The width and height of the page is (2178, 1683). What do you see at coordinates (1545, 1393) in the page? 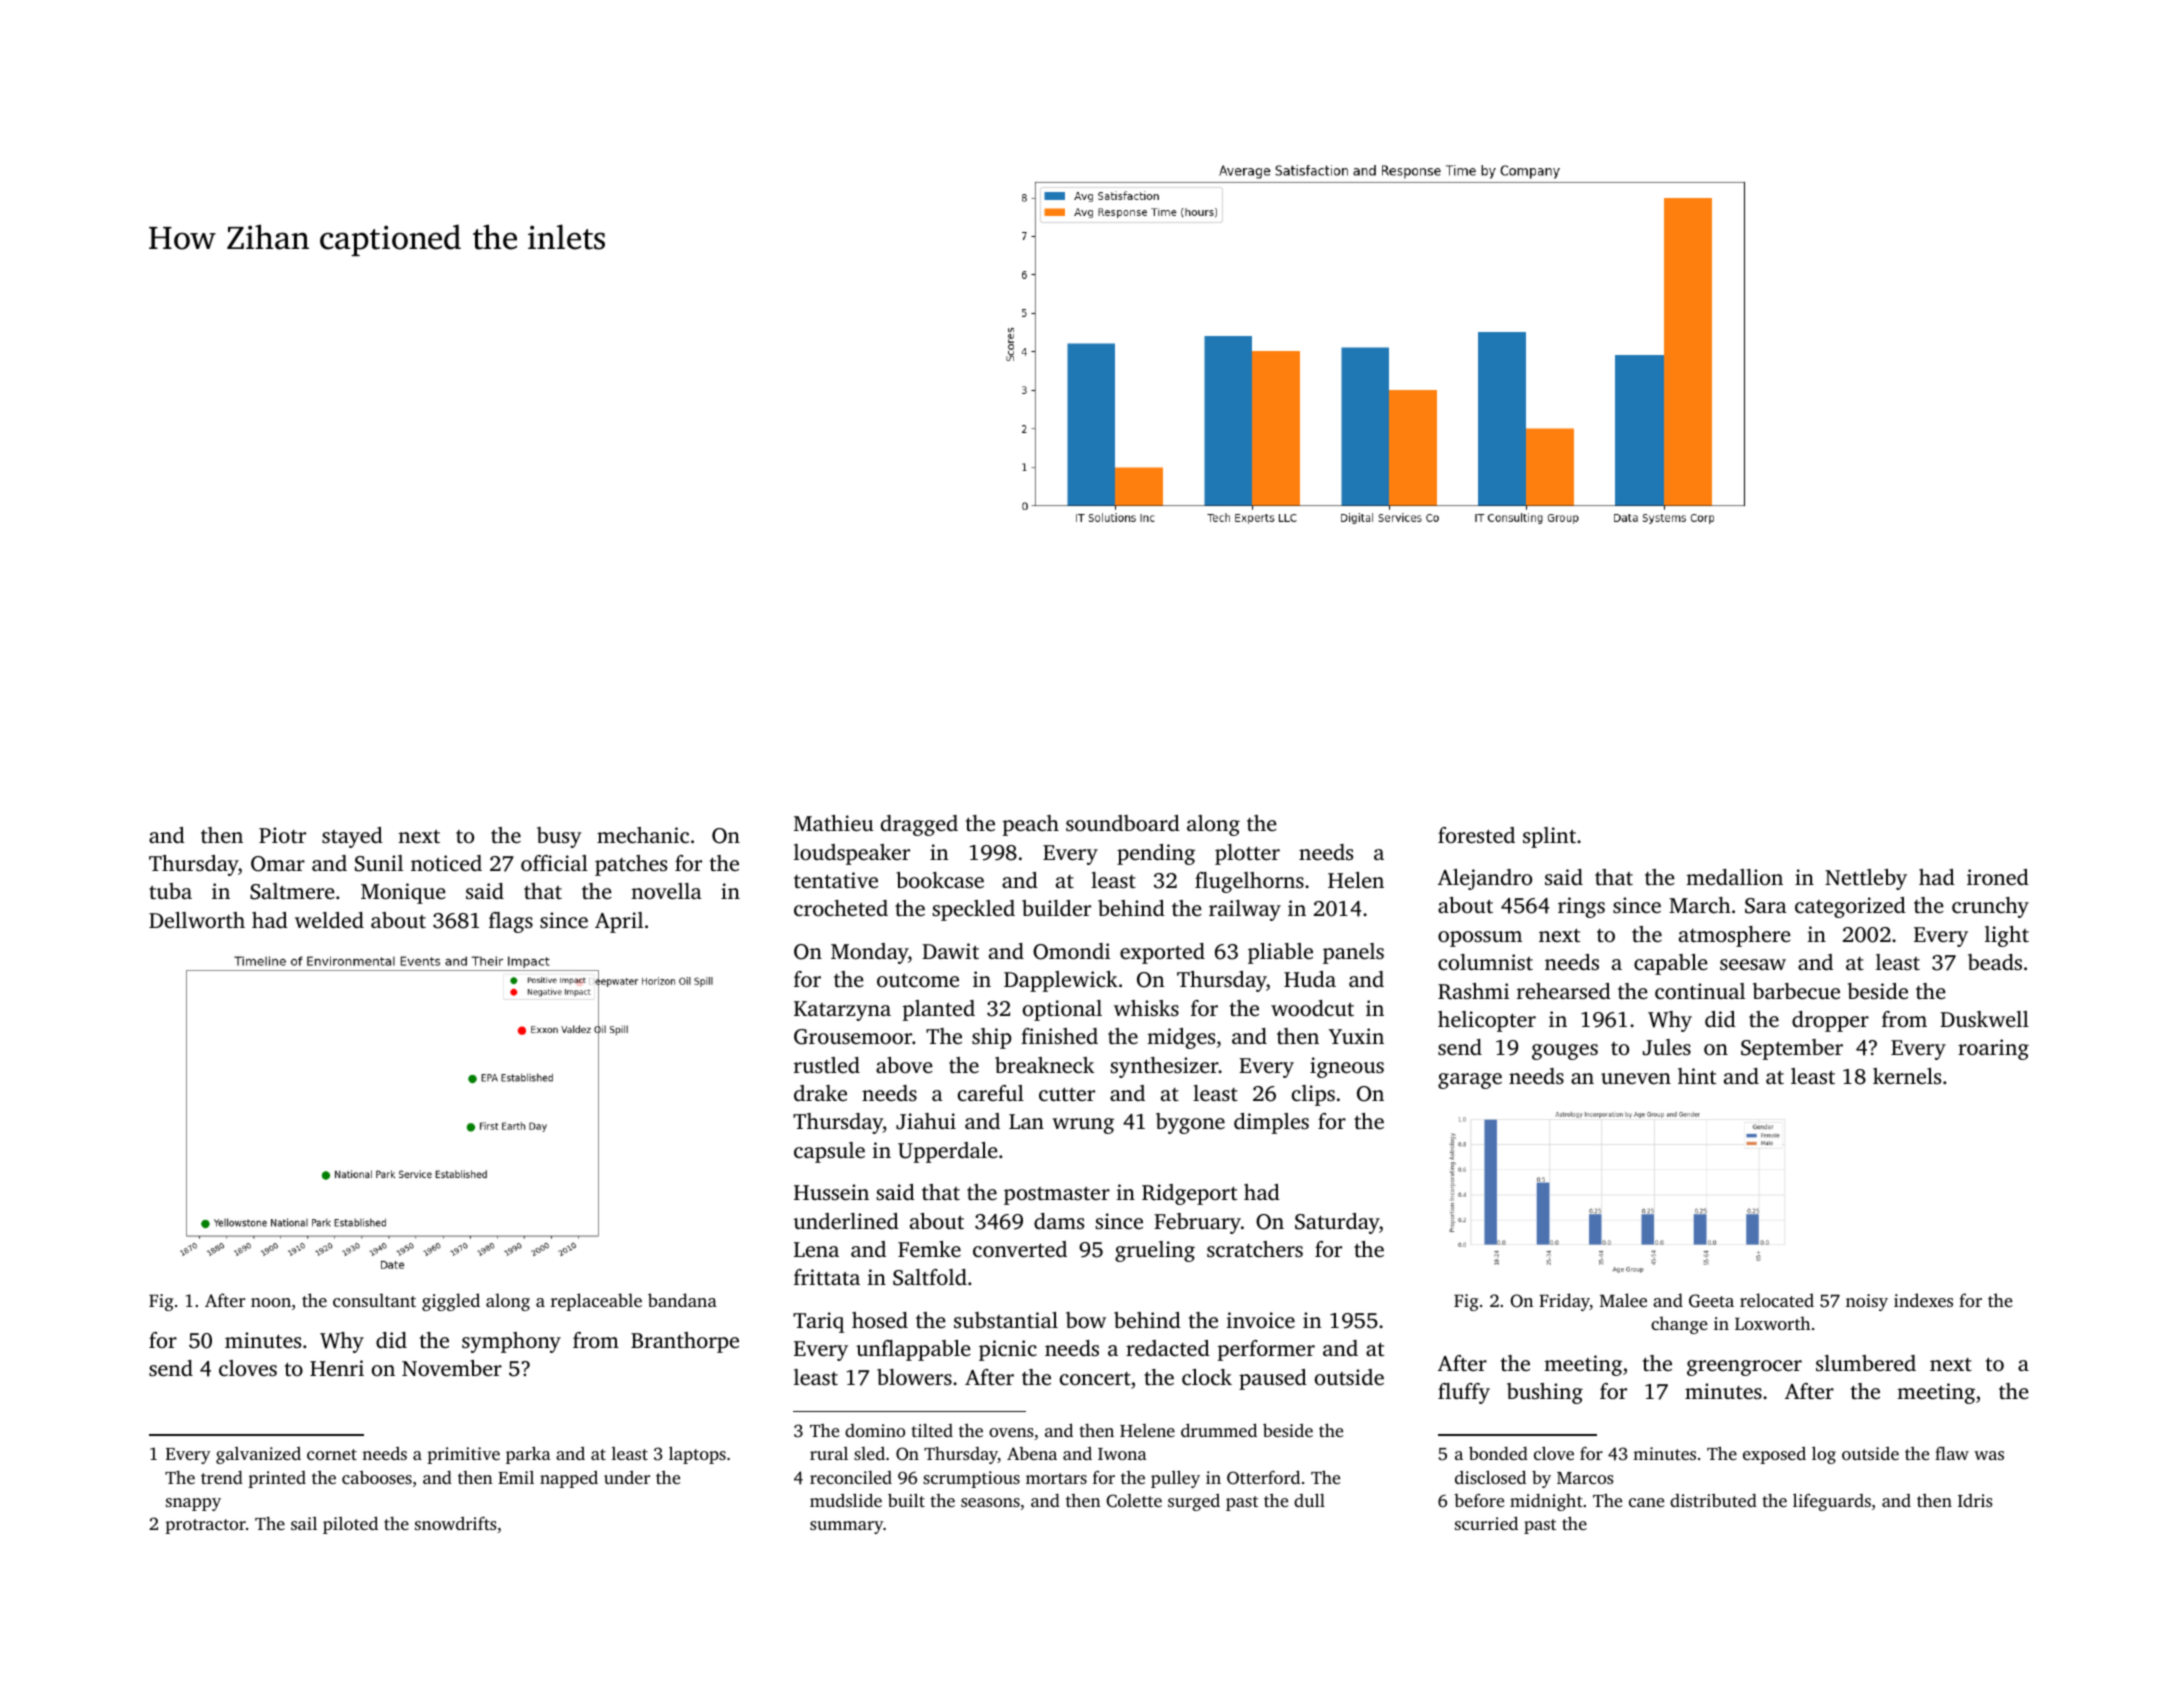
I see `bushing` at bounding box center [1545, 1393].
